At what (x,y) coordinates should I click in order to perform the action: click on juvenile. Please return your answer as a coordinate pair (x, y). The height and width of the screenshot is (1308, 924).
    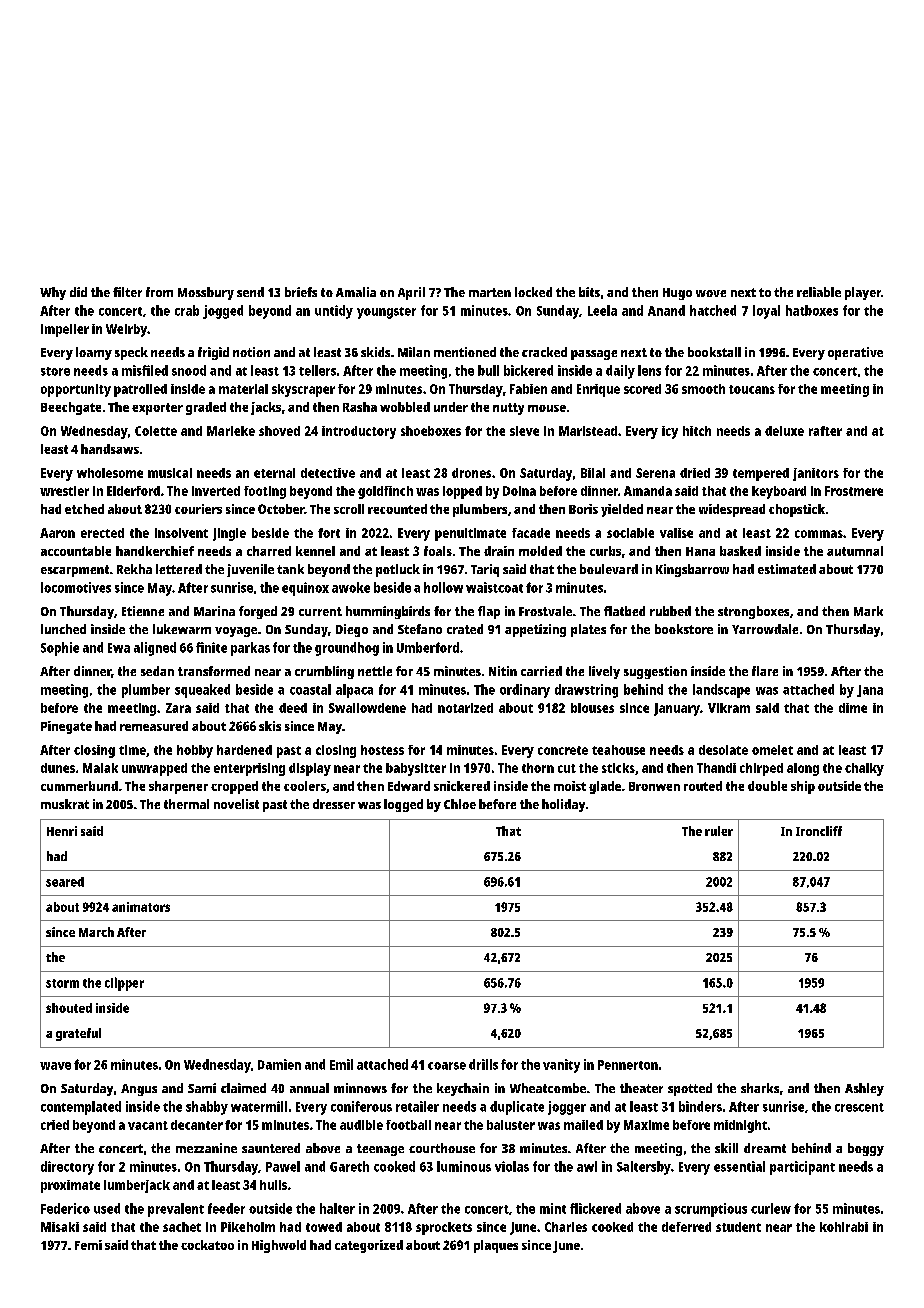
    Looking at the image, I should click on (250, 570).
